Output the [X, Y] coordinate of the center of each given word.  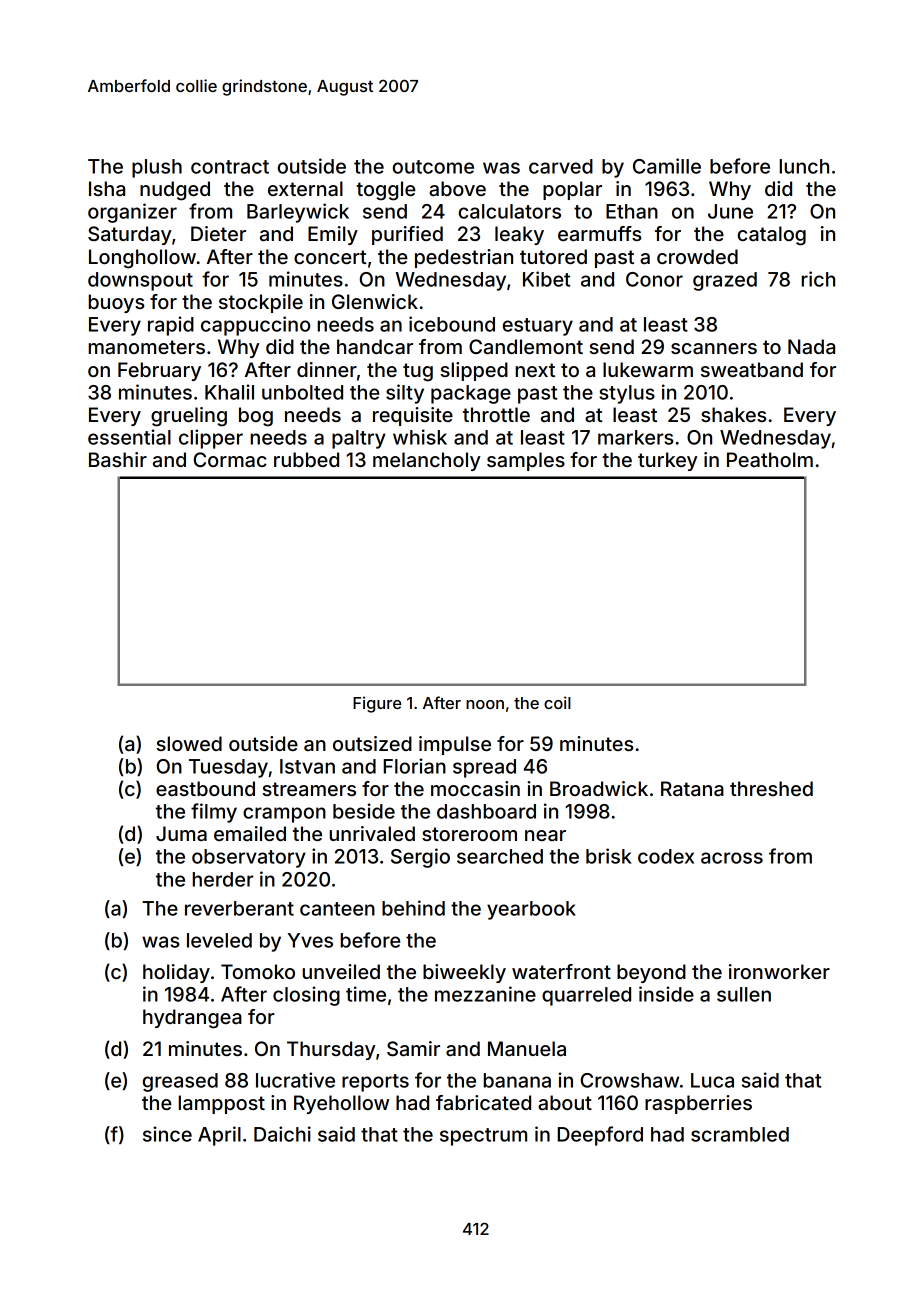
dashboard [486, 811]
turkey [668, 461]
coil [557, 702]
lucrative [295, 1080]
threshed [771, 788]
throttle [496, 414]
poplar [572, 190]
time [366, 994]
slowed [189, 743]
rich [818, 279]
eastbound [205, 788]
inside [666, 994]
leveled [219, 940]
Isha [107, 188]
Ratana [692, 788]
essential [129, 437]
